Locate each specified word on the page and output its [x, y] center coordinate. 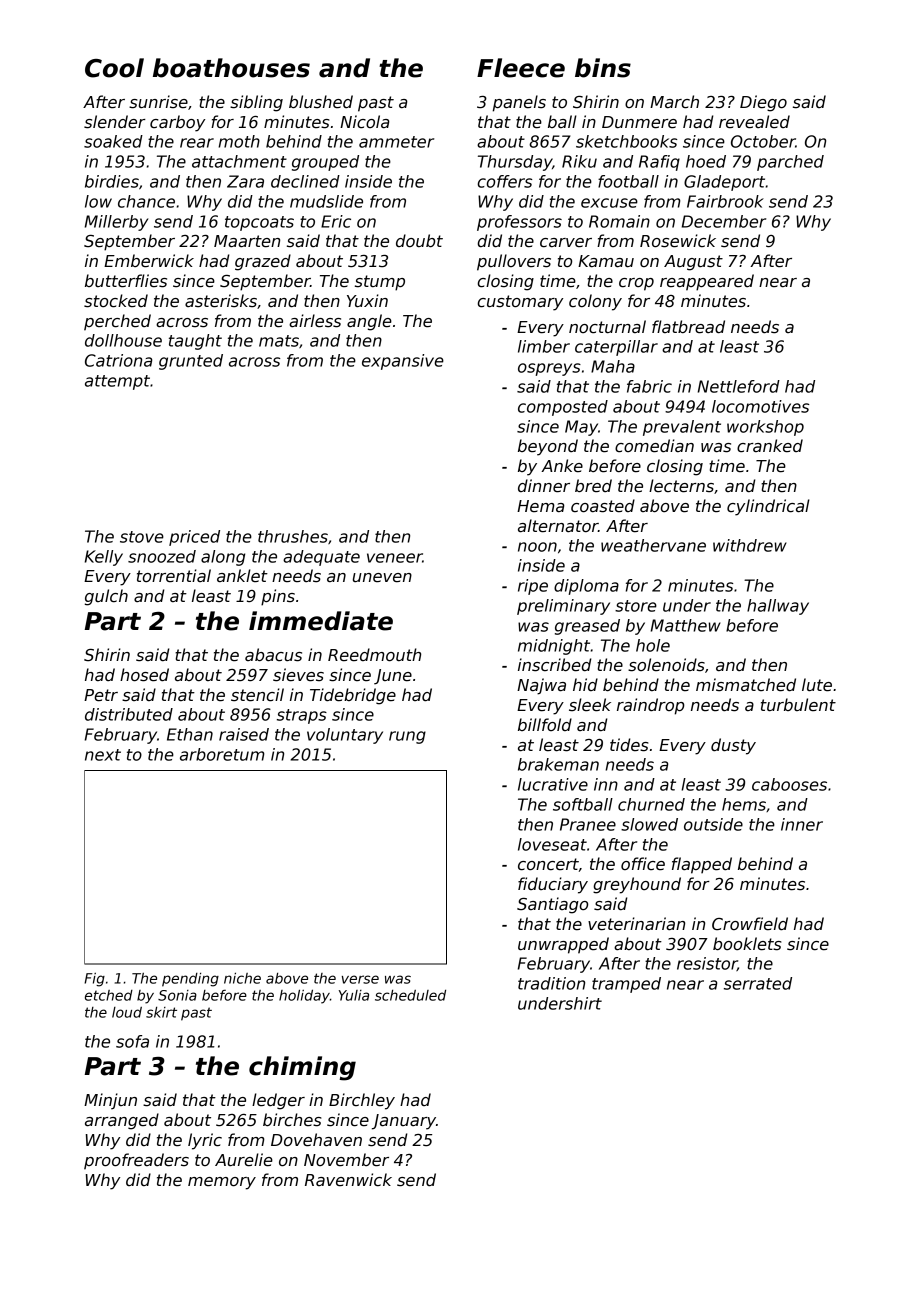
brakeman [558, 764]
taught [195, 342]
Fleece [521, 68]
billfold [545, 724]
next [103, 755]
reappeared [707, 282]
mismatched [746, 685]
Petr [101, 695]
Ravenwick [348, 1180]
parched [790, 163]
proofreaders [136, 1161]
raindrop [651, 706]
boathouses [231, 68]
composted [563, 408]
